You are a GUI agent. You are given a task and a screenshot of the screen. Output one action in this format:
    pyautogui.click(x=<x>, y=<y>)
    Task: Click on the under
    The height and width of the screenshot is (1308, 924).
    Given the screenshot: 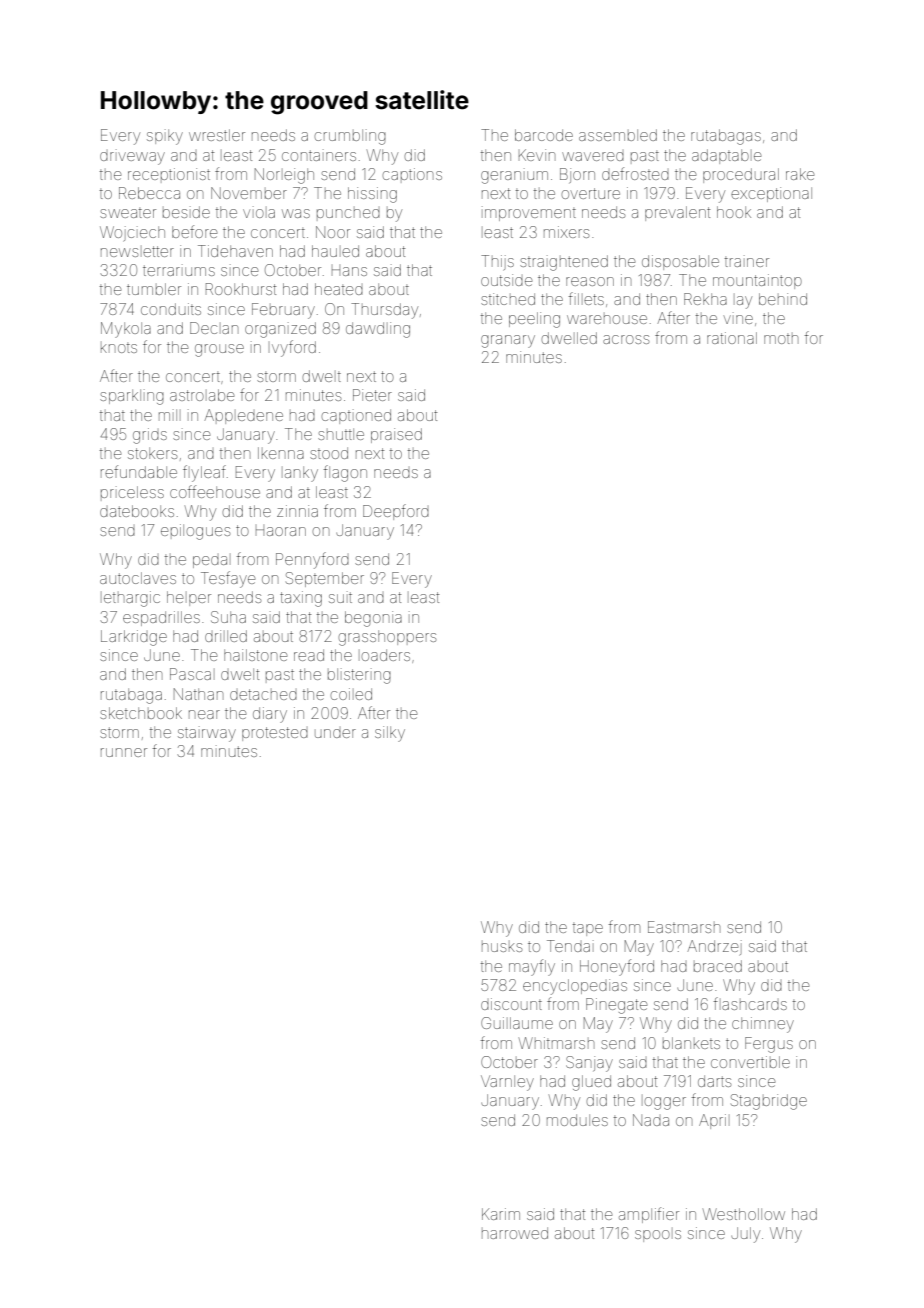 What is the action you would take?
    pyautogui.click(x=335, y=733)
